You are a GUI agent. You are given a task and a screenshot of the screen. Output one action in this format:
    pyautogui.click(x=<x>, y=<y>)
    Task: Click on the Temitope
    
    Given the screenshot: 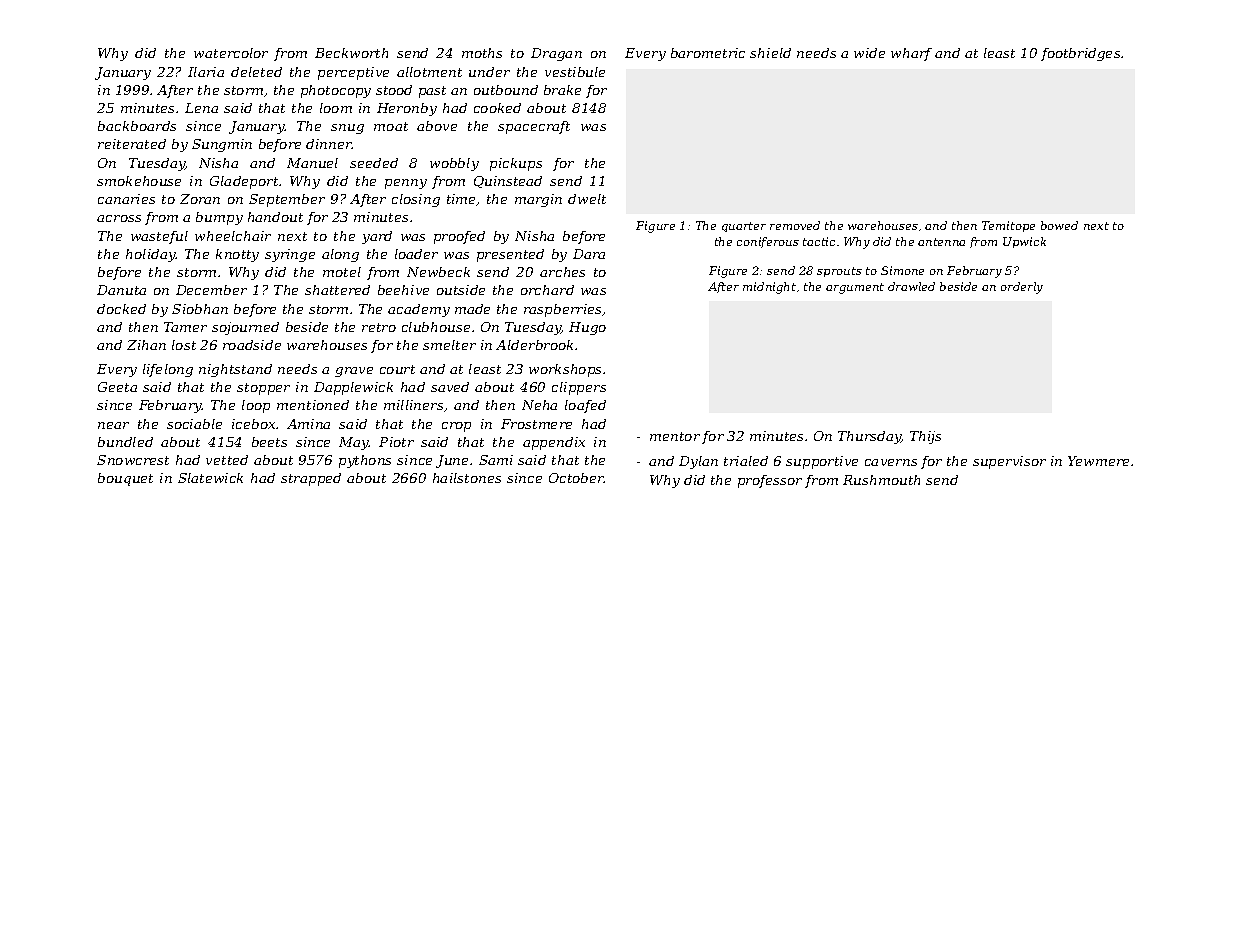 What is the action you would take?
    pyautogui.click(x=1008, y=226)
